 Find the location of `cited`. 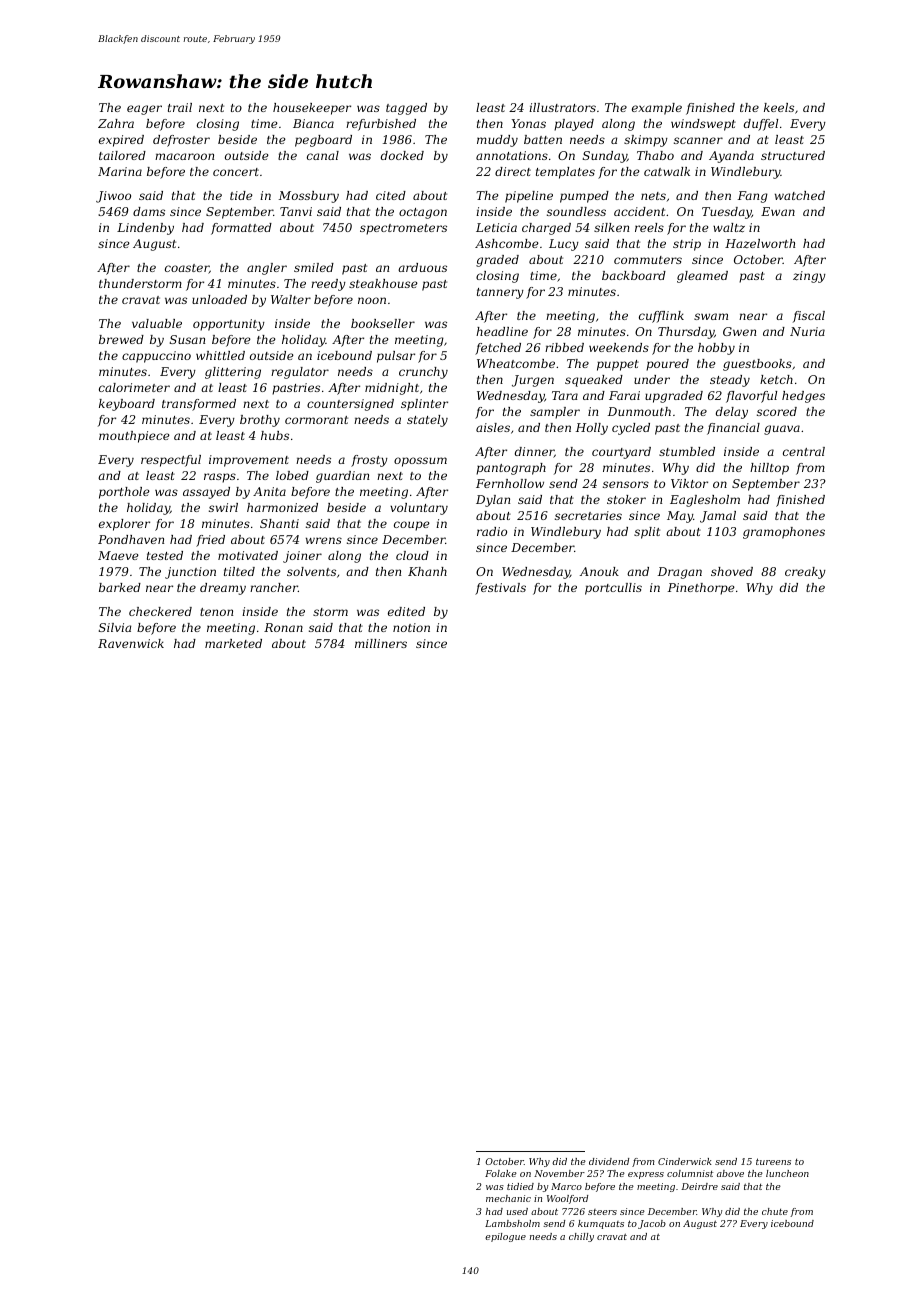

cited is located at coordinates (391, 195).
